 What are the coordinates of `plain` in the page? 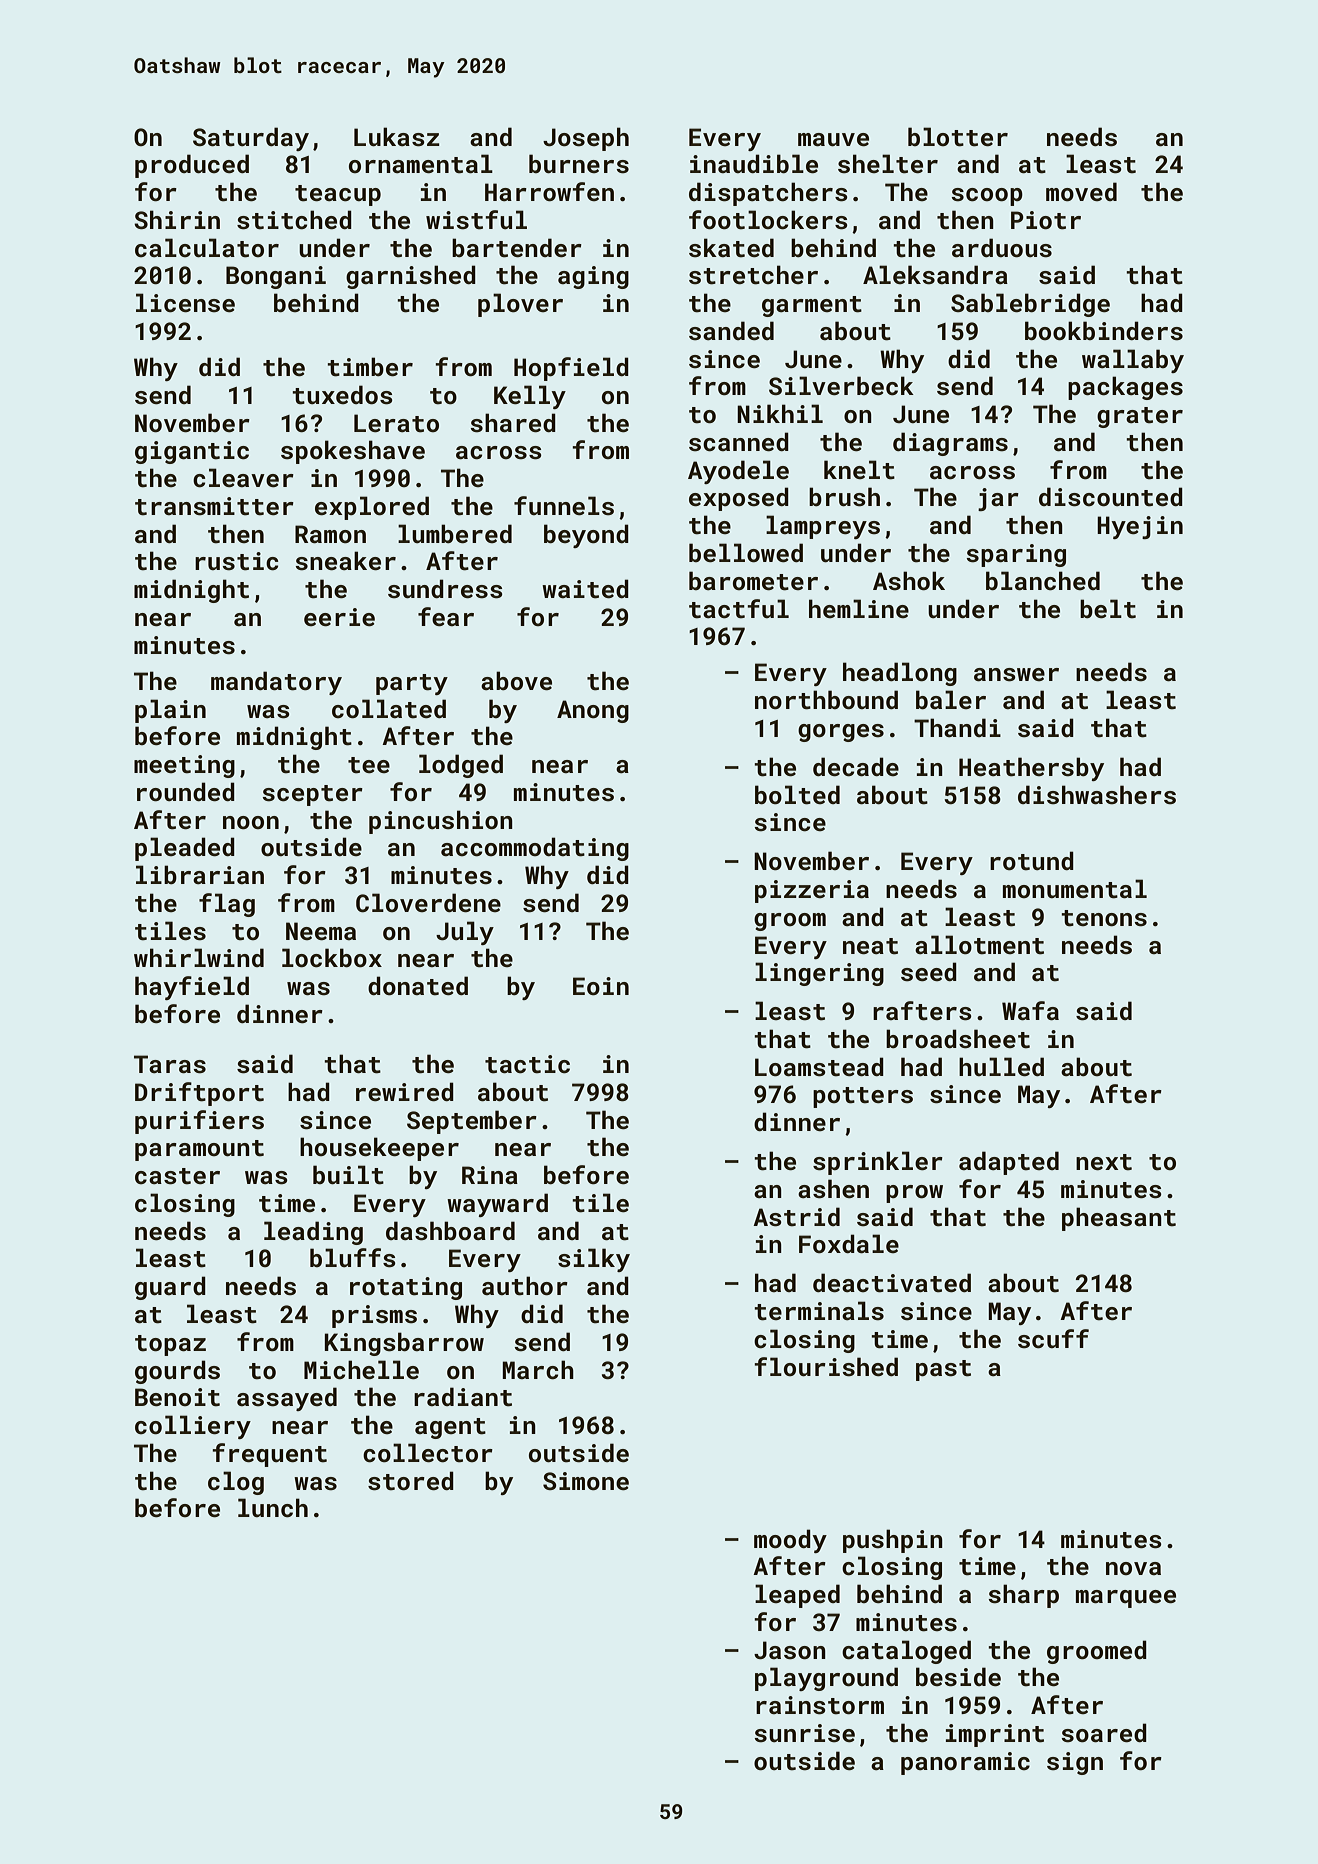 It's located at (170, 711).
